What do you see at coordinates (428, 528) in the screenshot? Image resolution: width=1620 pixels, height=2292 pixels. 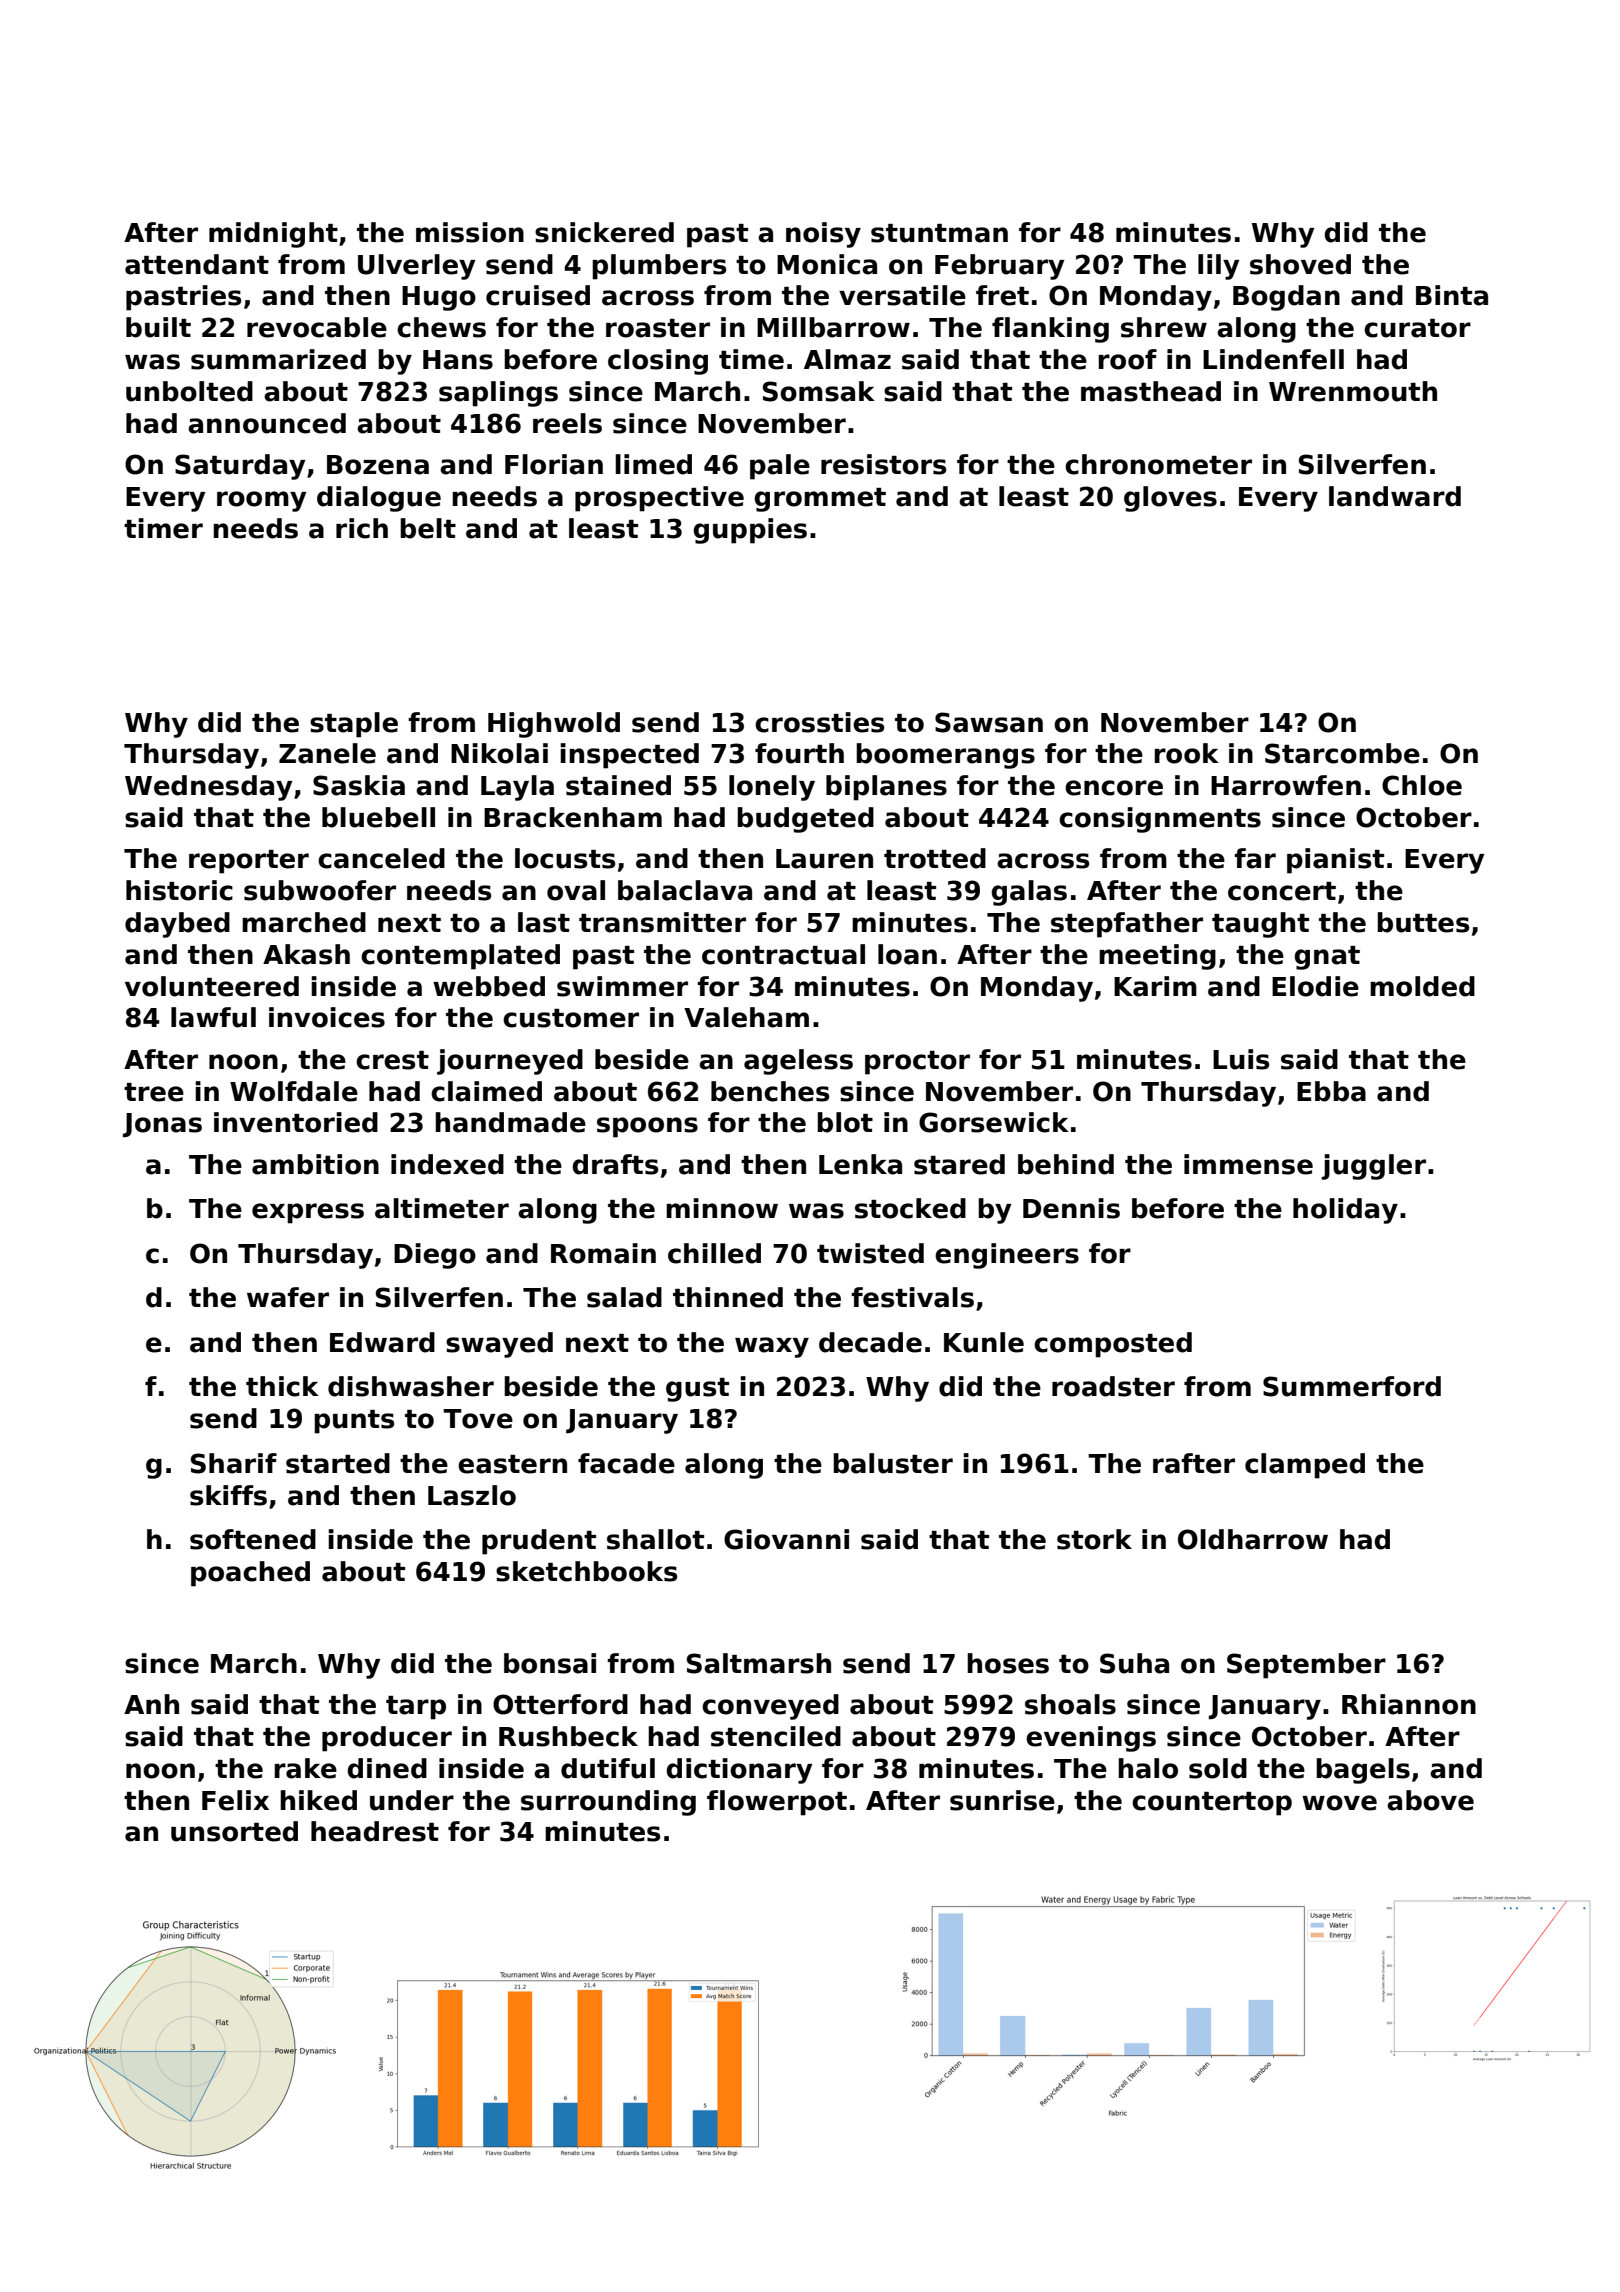 I see `belt` at bounding box center [428, 528].
